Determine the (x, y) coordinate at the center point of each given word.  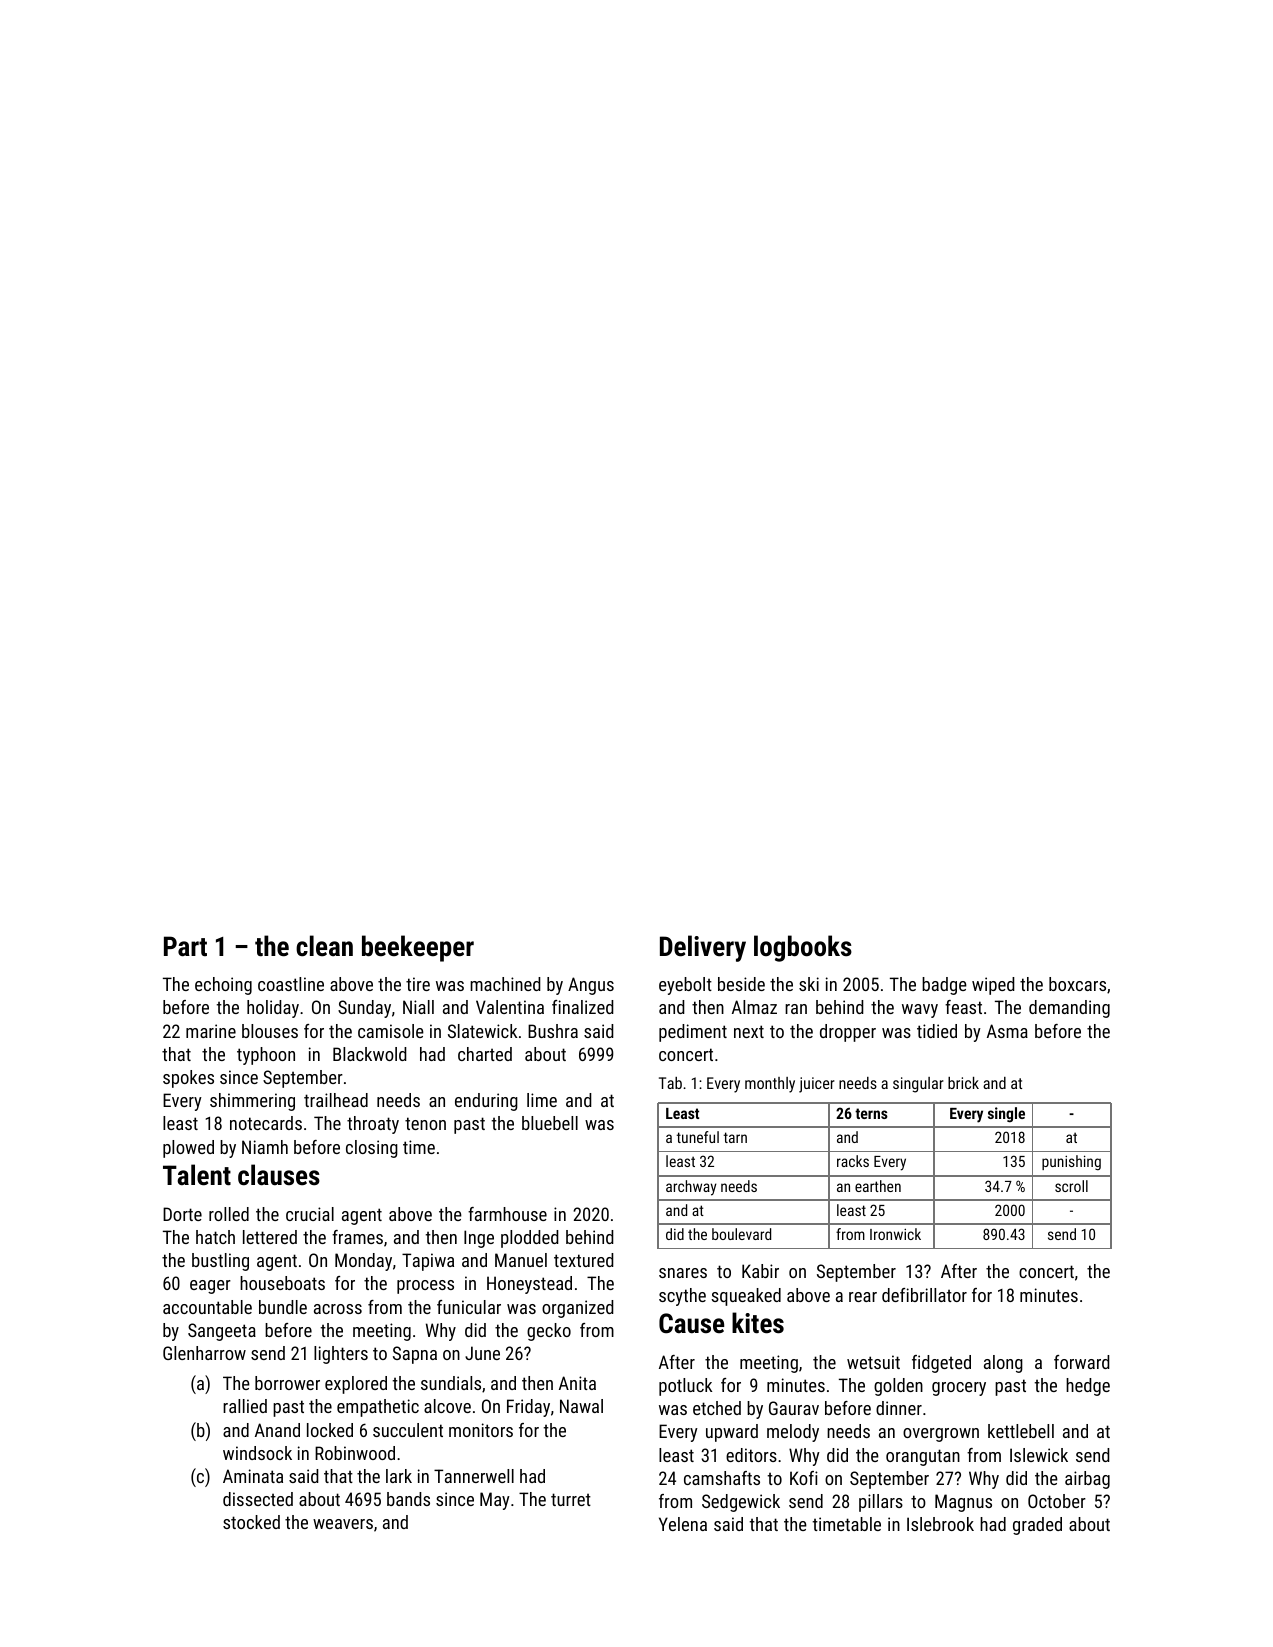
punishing (1071, 1163)
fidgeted (941, 1364)
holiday (273, 1009)
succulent (408, 1430)
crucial (310, 1214)
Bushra (553, 1031)
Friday (528, 1408)
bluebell (550, 1123)
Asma (1007, 1031)
